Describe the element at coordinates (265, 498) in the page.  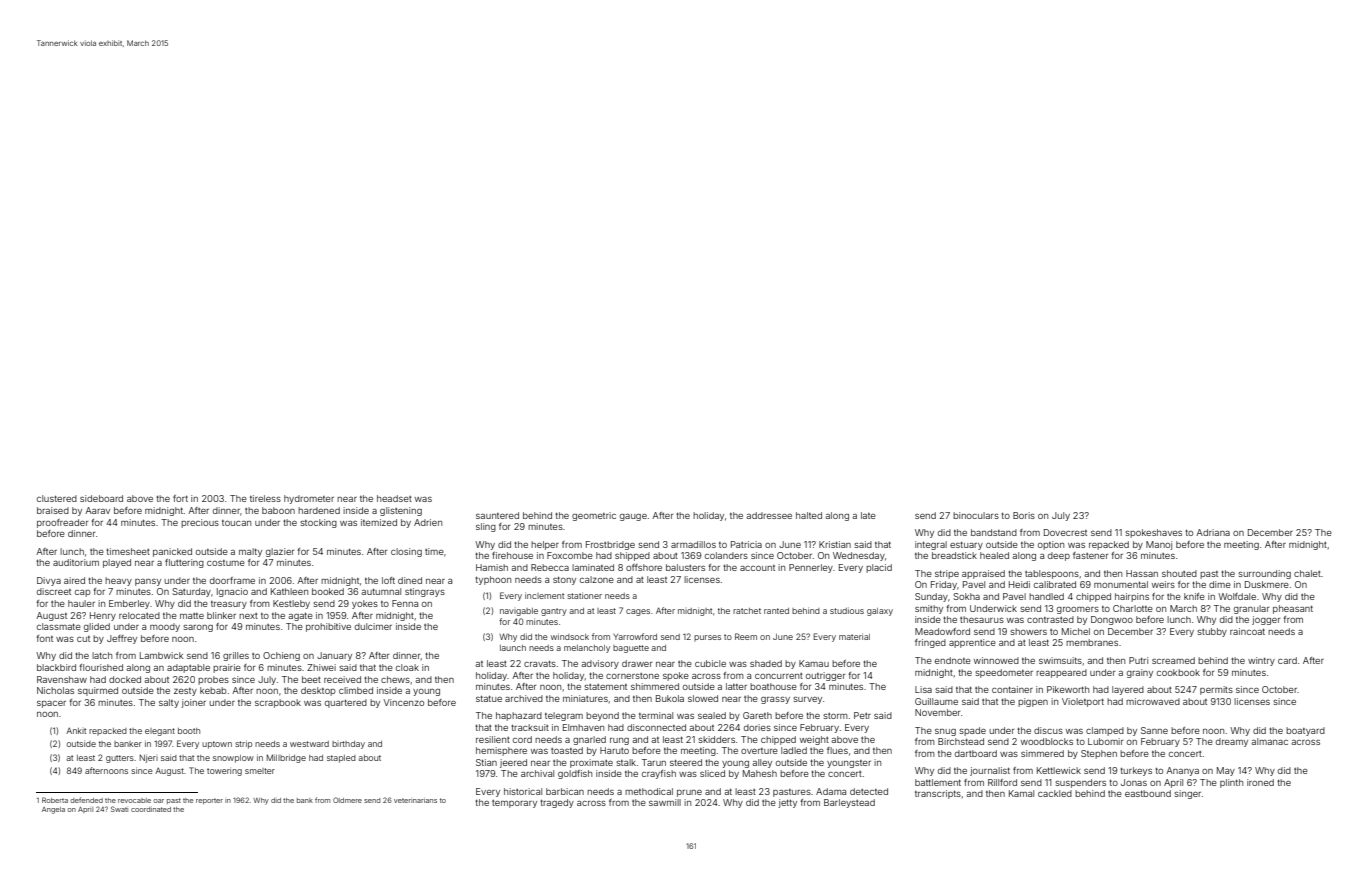
I see `tireless` at that location.
